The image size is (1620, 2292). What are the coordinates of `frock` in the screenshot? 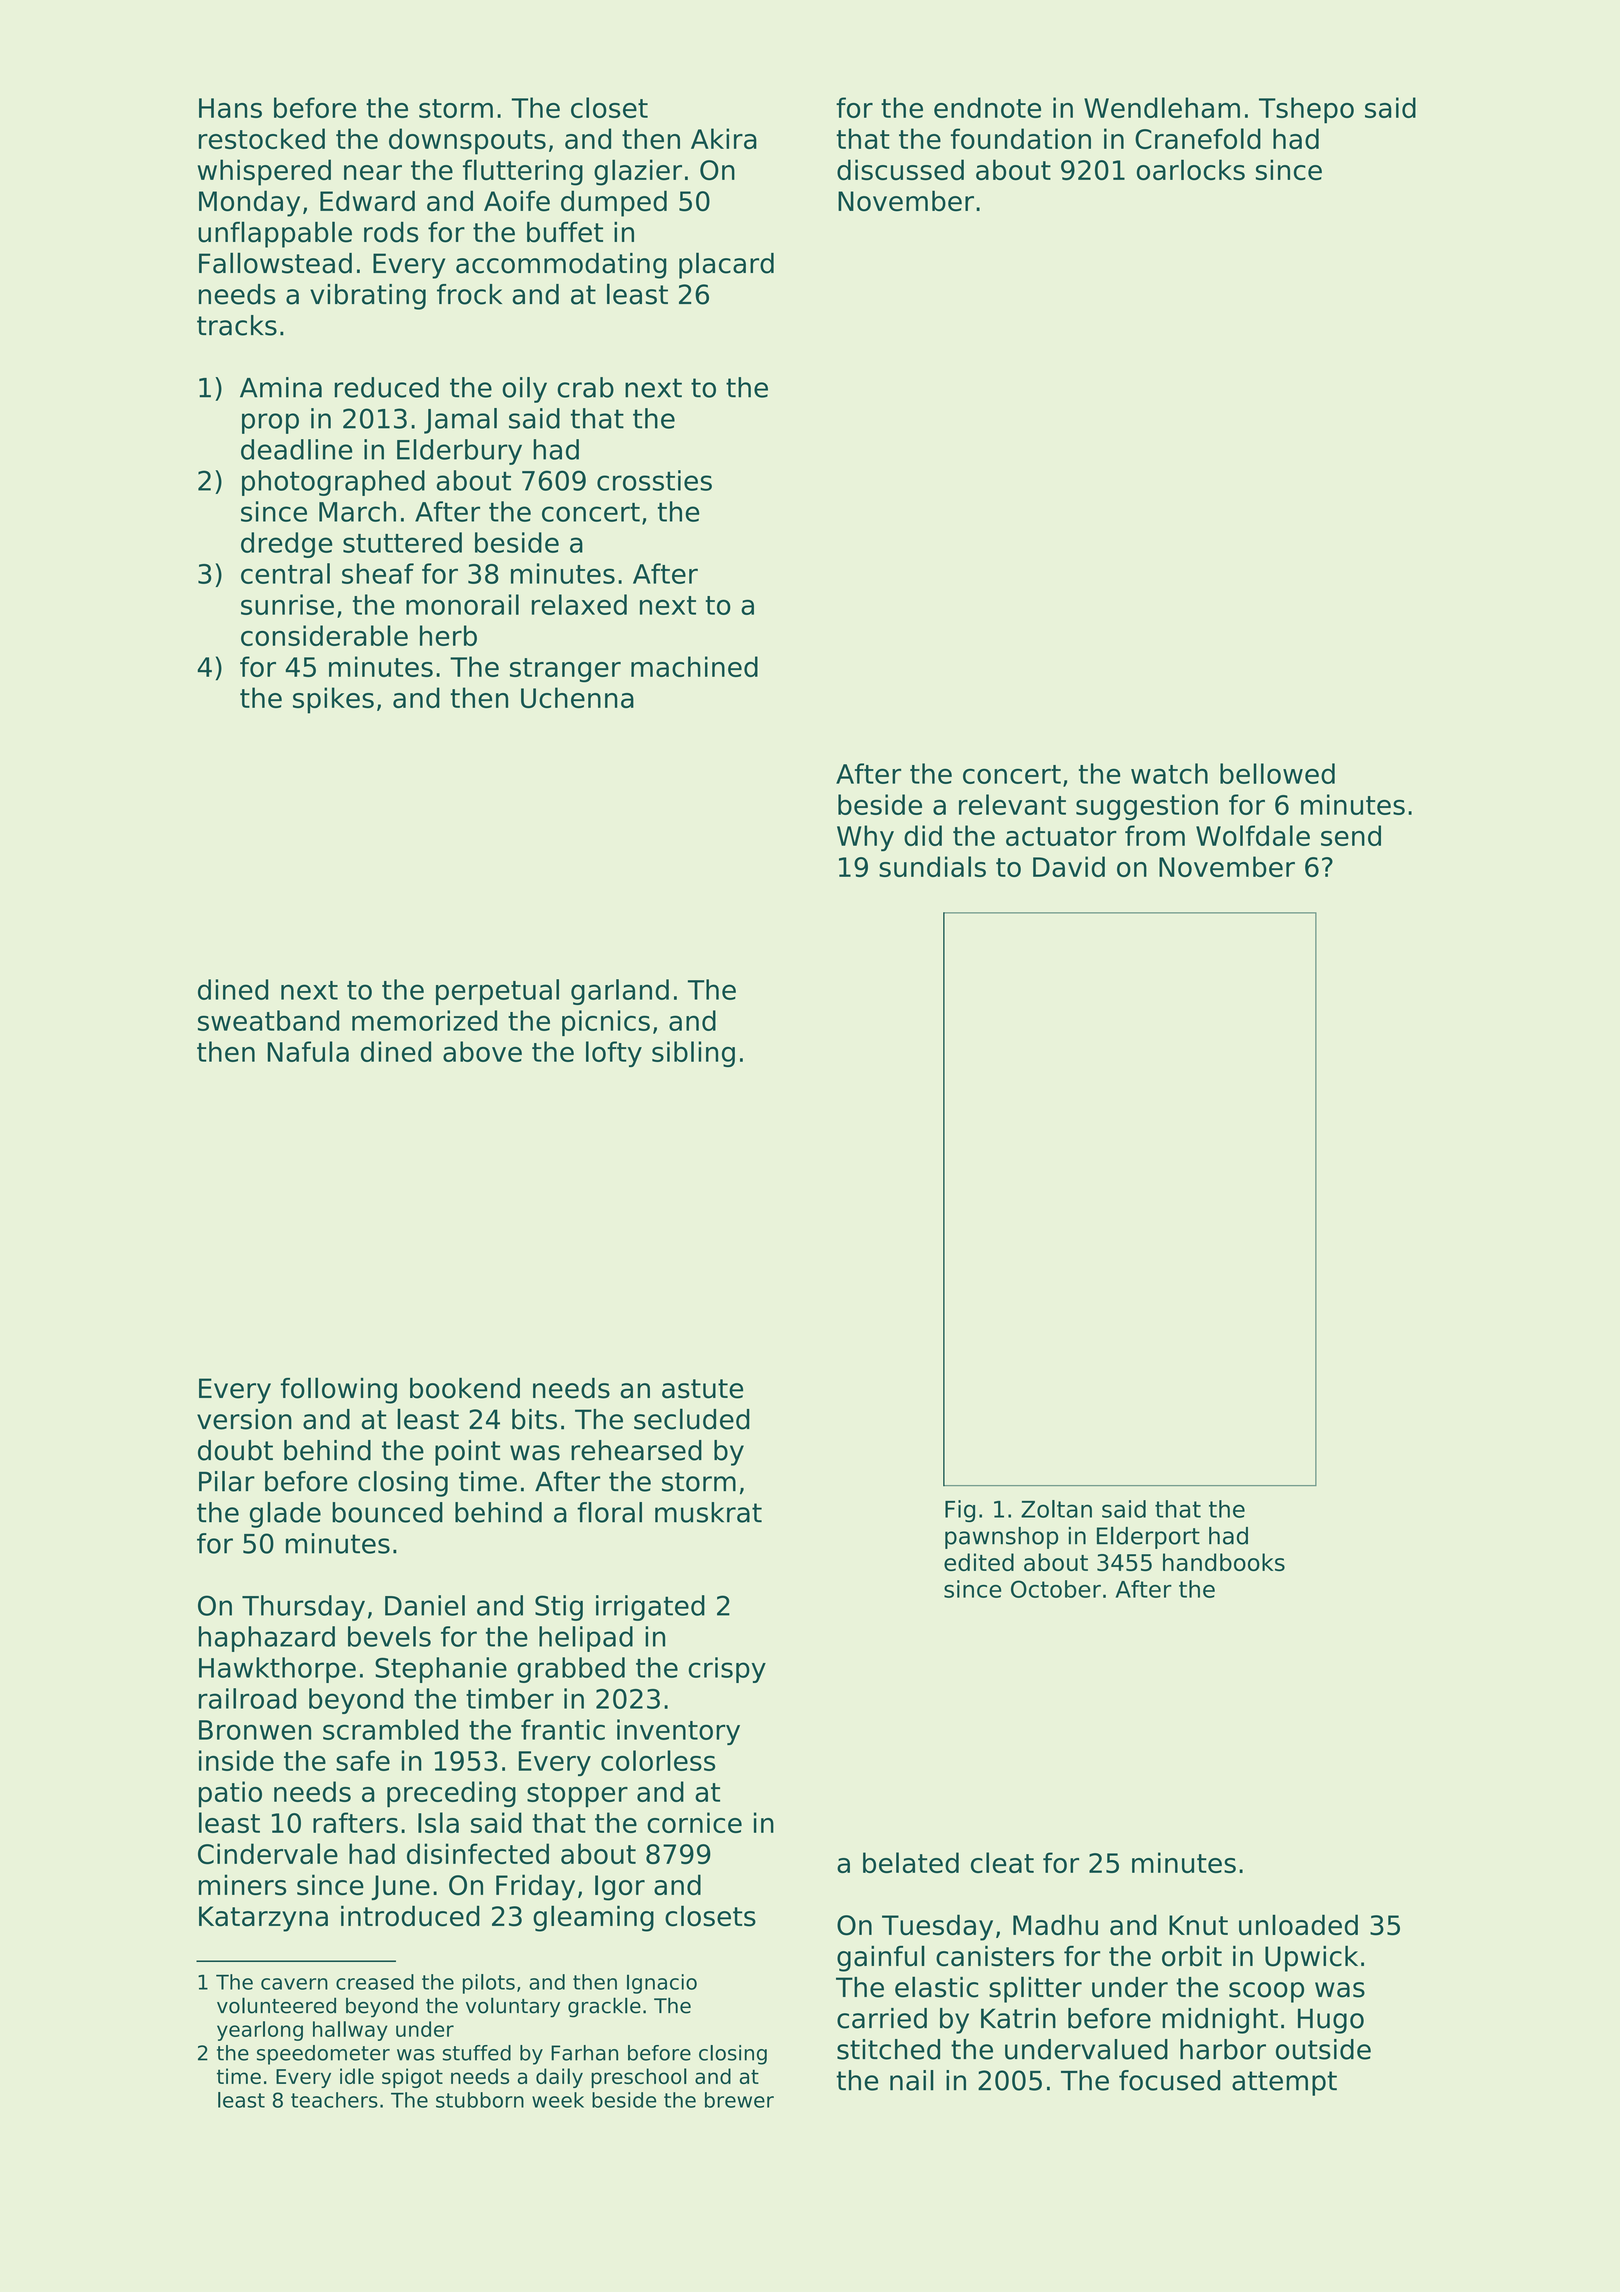 It's located at (469, 294).
